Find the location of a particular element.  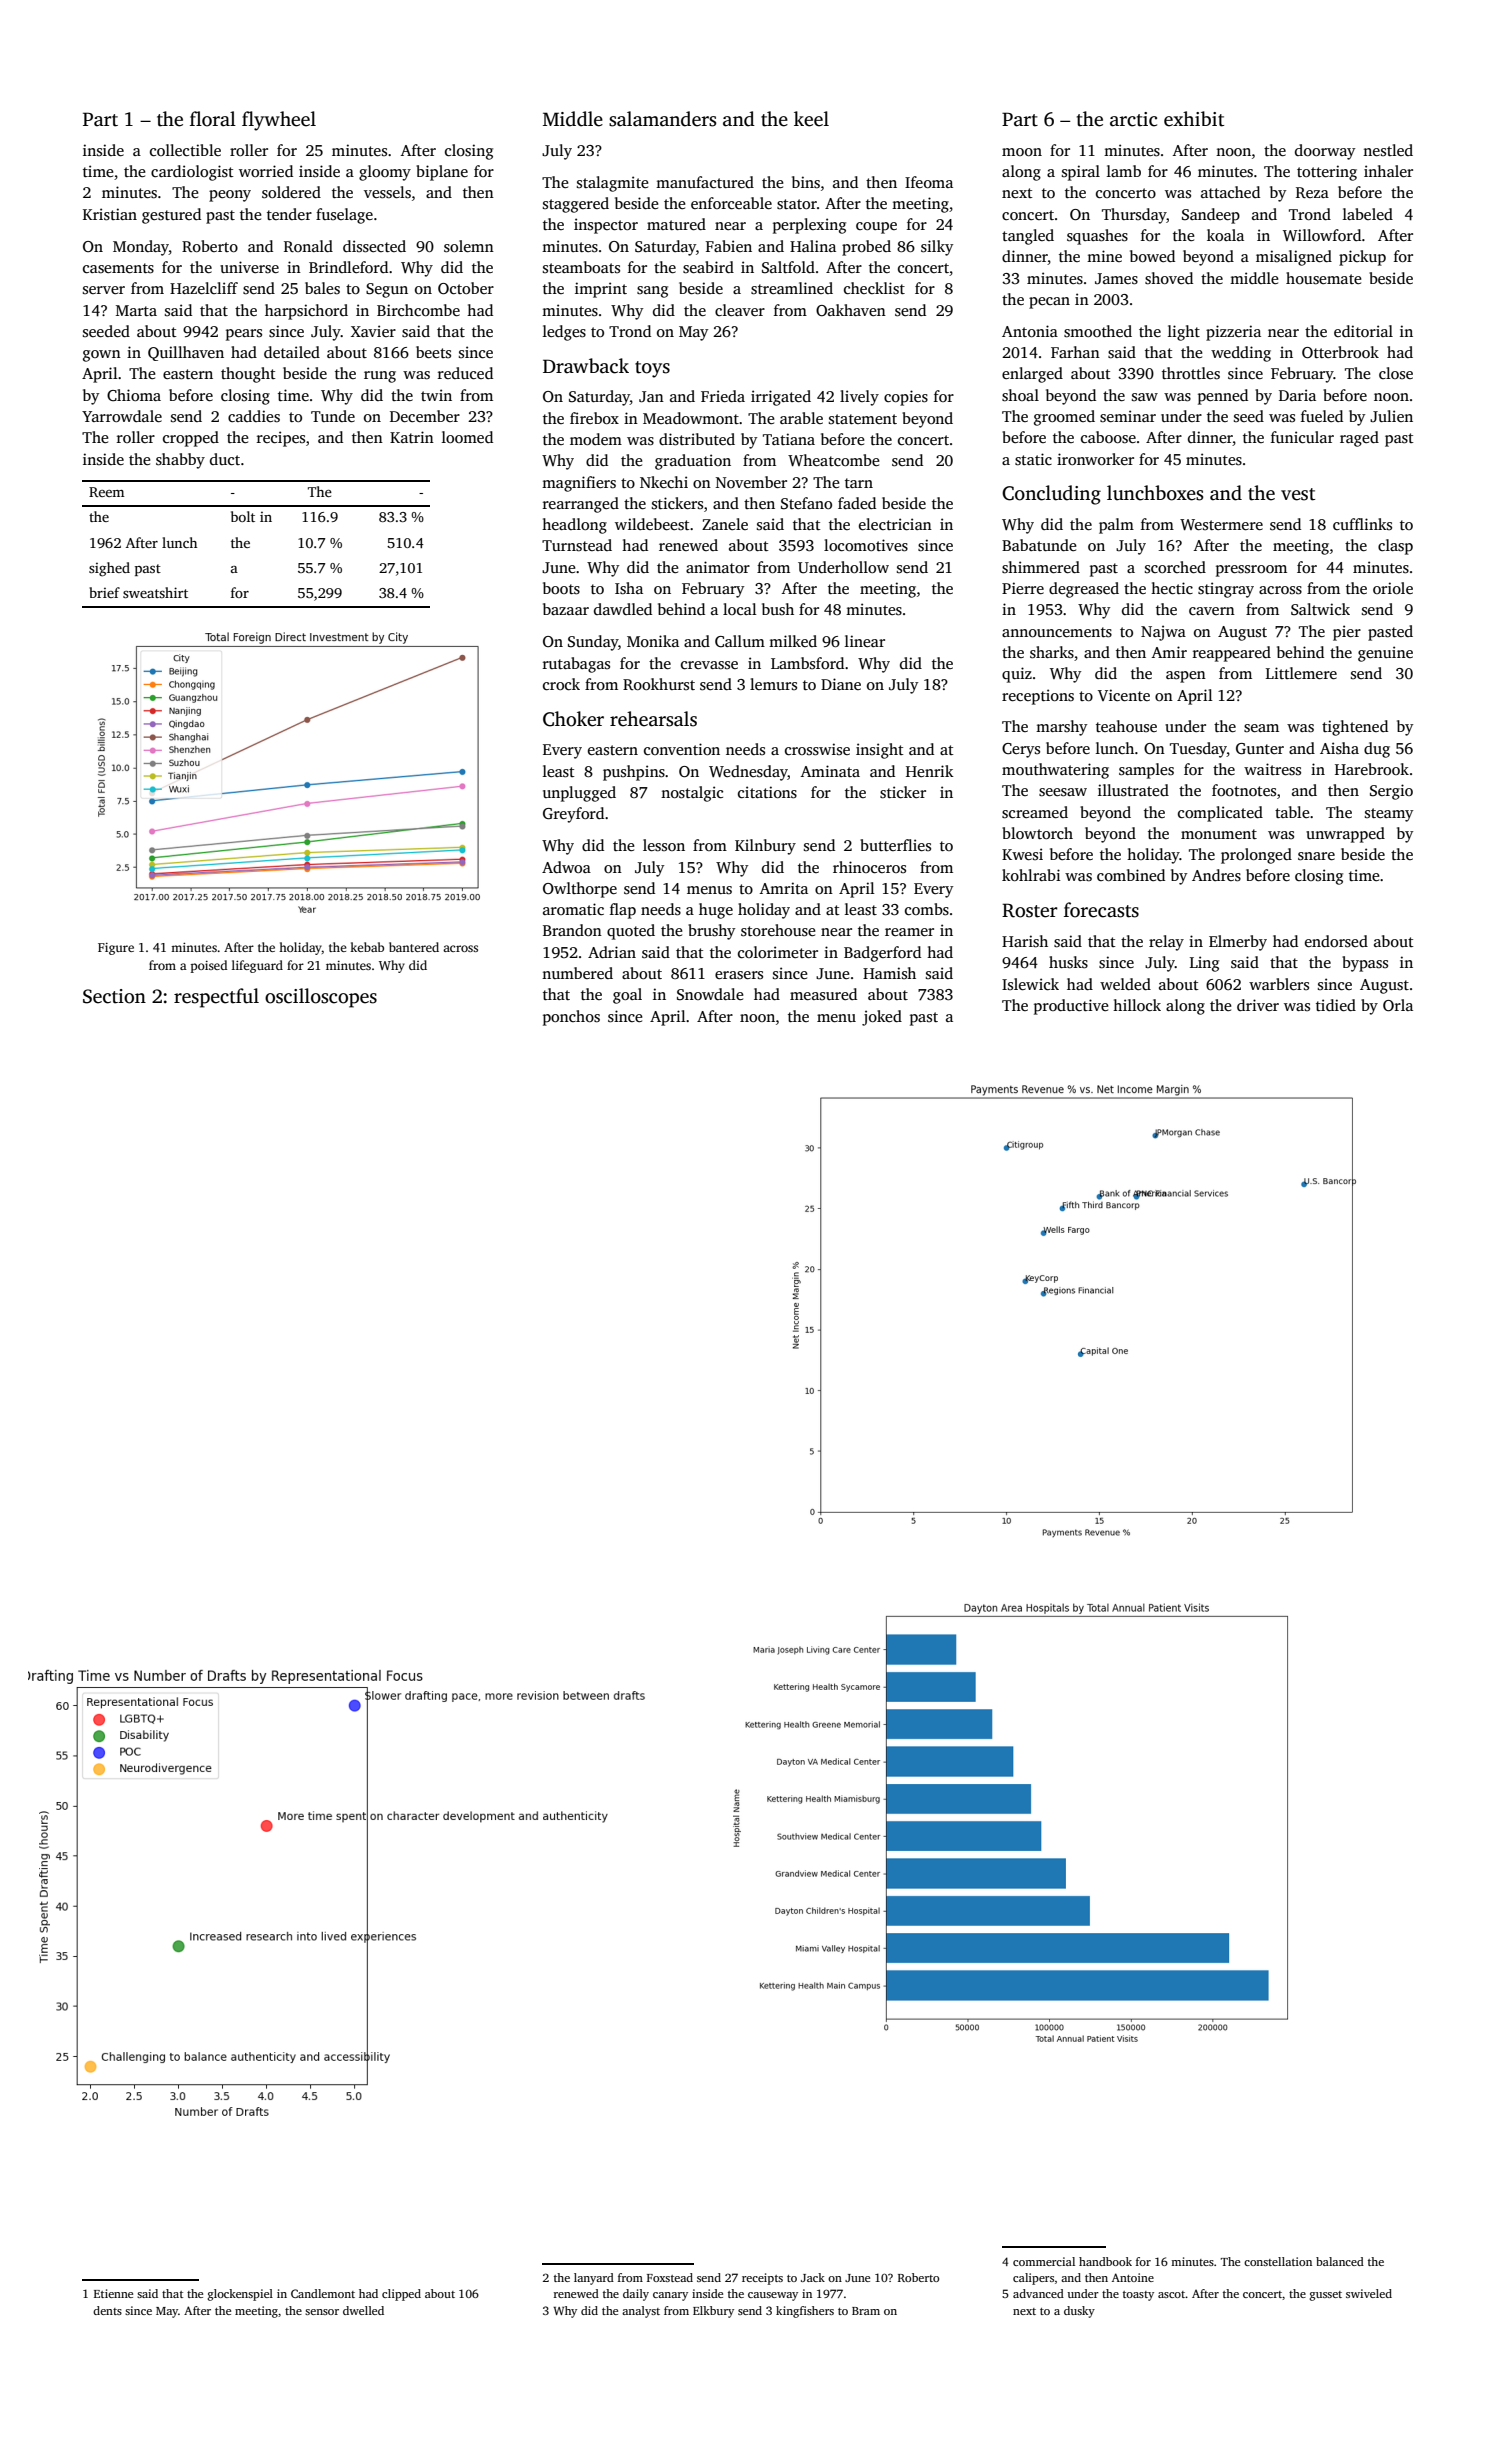

joked is located at coordinates (882, 1018).
